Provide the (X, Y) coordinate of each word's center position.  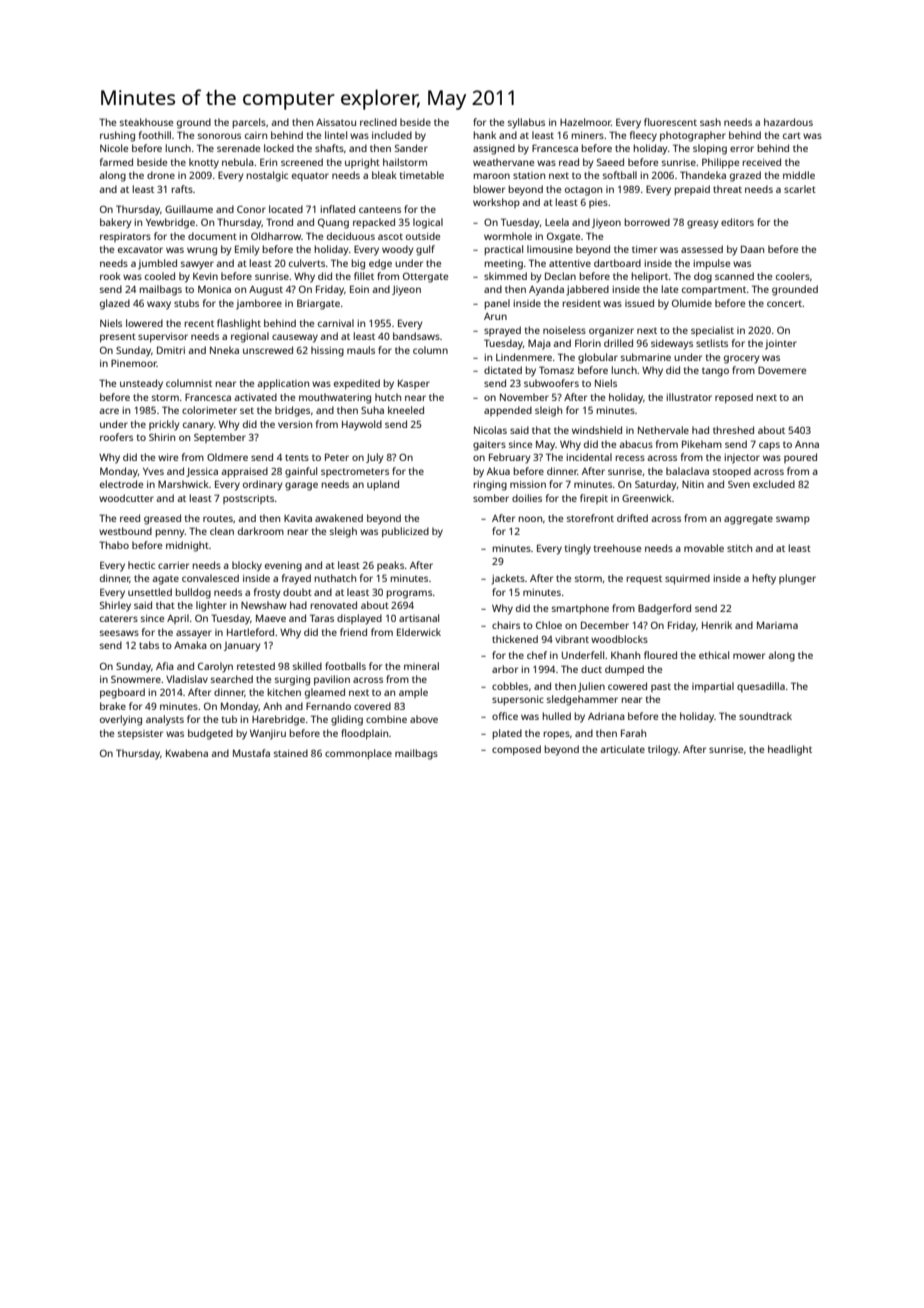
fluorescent (670, 122)
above (424, 719)
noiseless (564, 330)
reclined (378, 122)
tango (715, 372)
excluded (774, 484)
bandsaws (416, 336)
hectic (141, 565)
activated (255, 397)
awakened (339, 518)
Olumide (692, 303)
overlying (121, 720)
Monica (214, 289)
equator (310, 176)
